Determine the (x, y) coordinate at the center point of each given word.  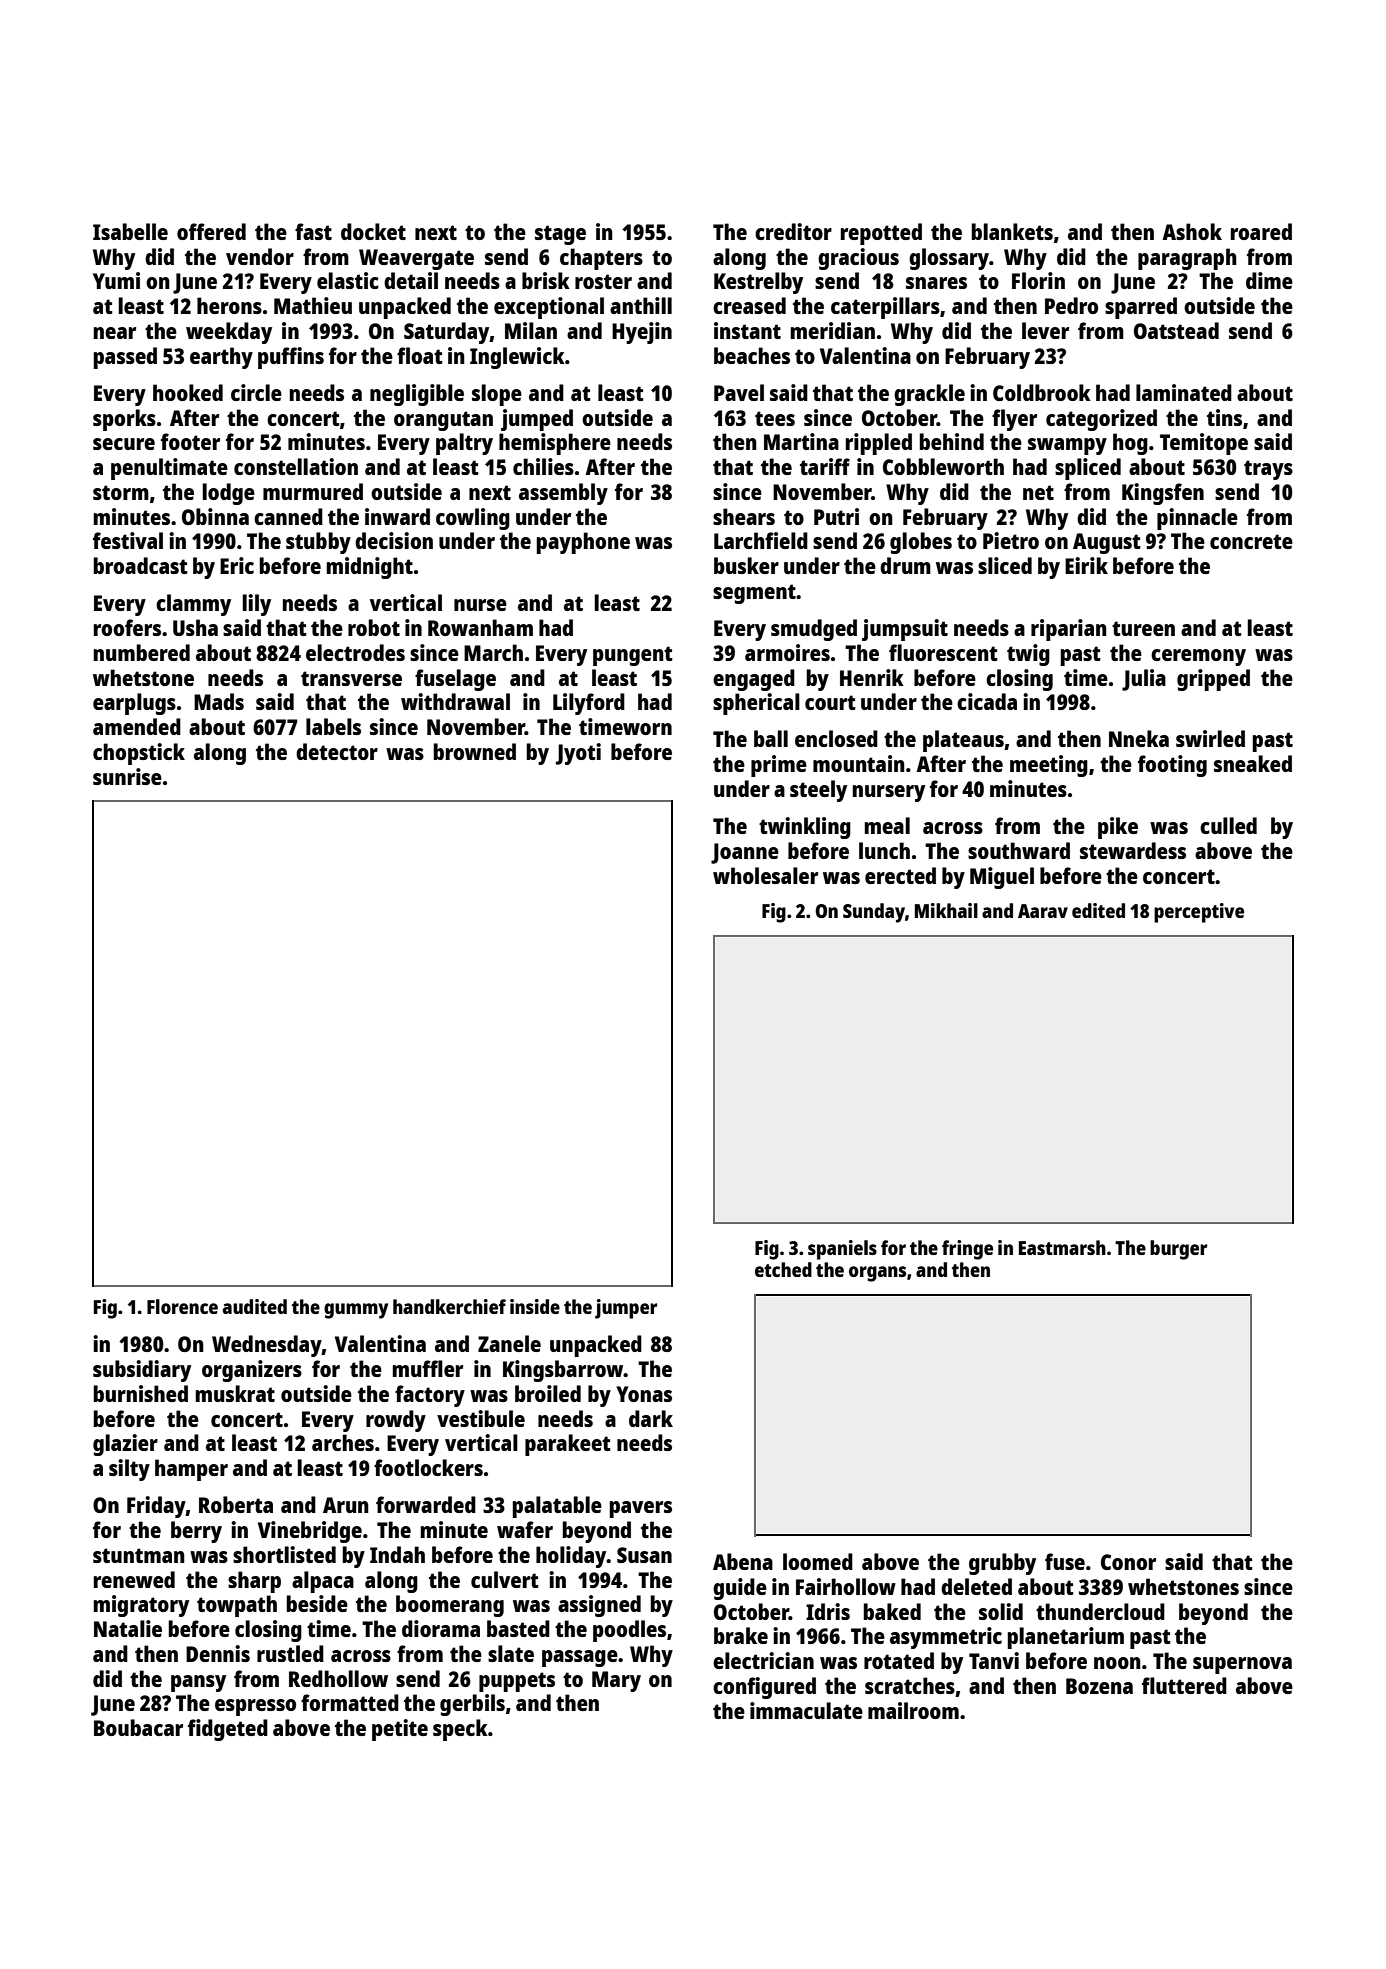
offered (211, 231)
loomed (818, 1561)
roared (1261, 231)
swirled (1210, 738)
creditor (793, 231)
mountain (859, 763)
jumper (626, 1309)
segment (754, 594)
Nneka (1139, 738)
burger (1178, 1250)
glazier (125, 1445)
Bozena (1099, 1686)
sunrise (127, 776)
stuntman (139, 1555)
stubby (318, 543)
